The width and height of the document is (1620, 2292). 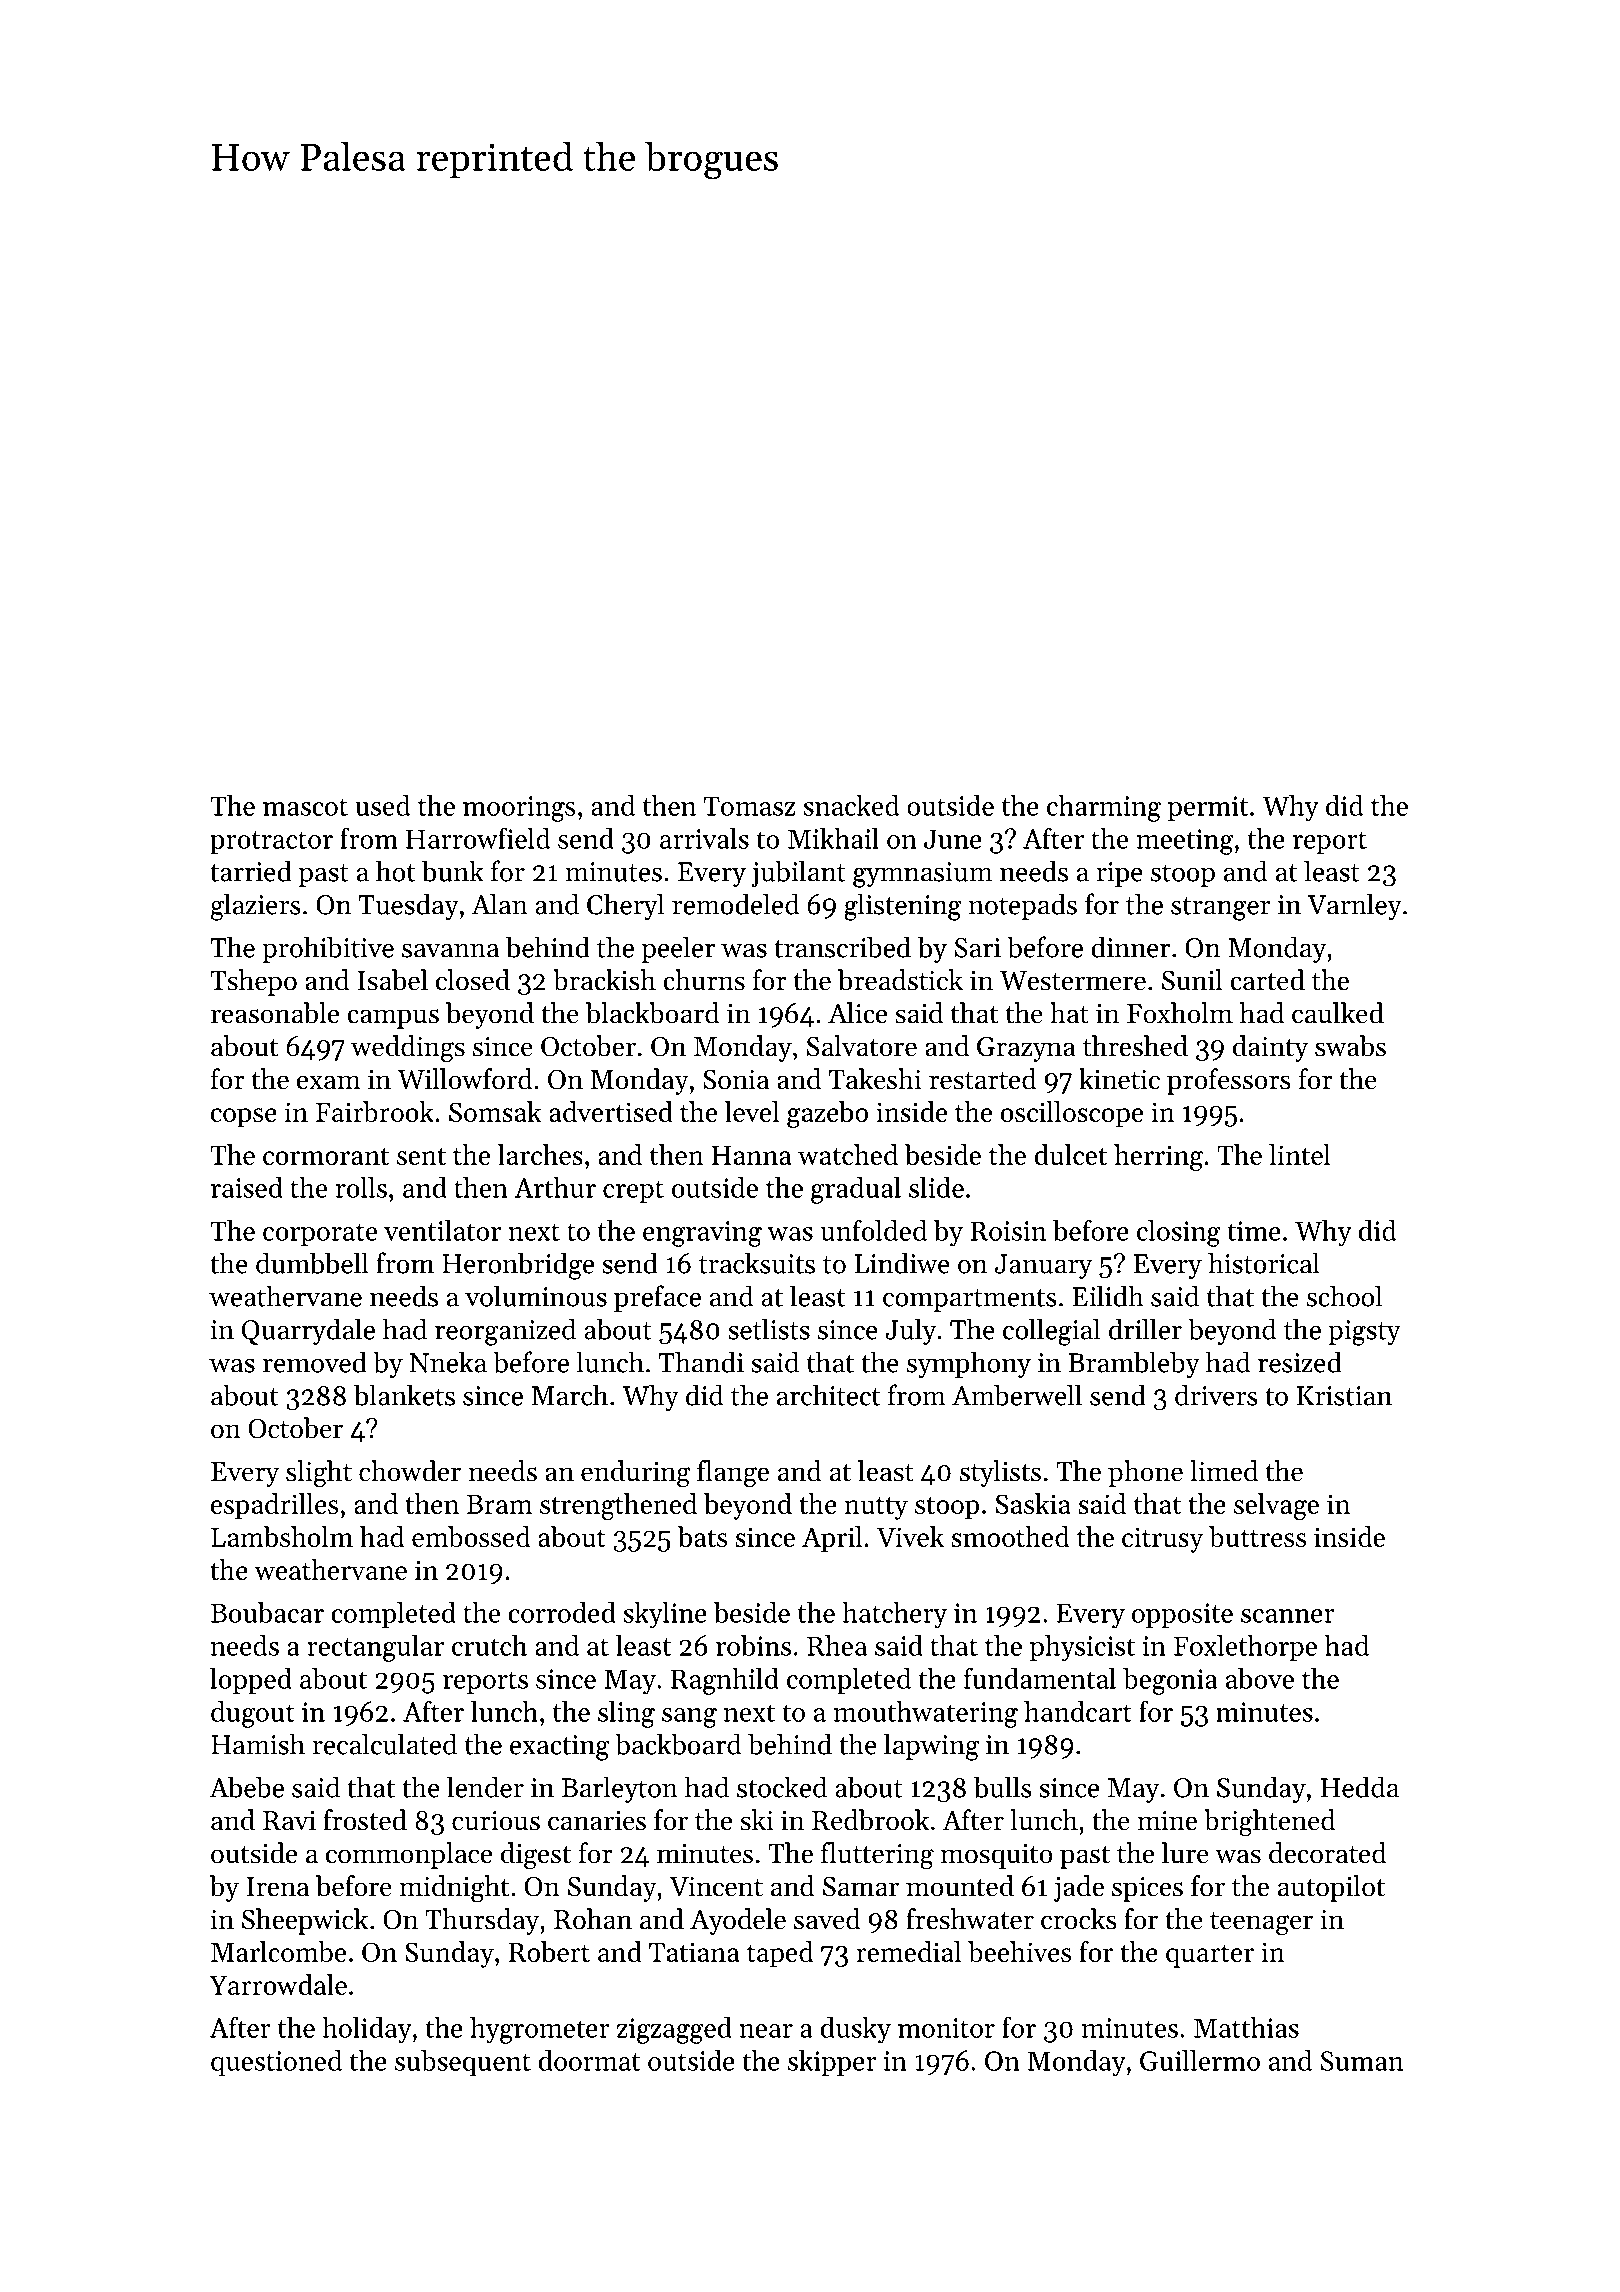 I want to click on July, so click(x=910, y=1331).
